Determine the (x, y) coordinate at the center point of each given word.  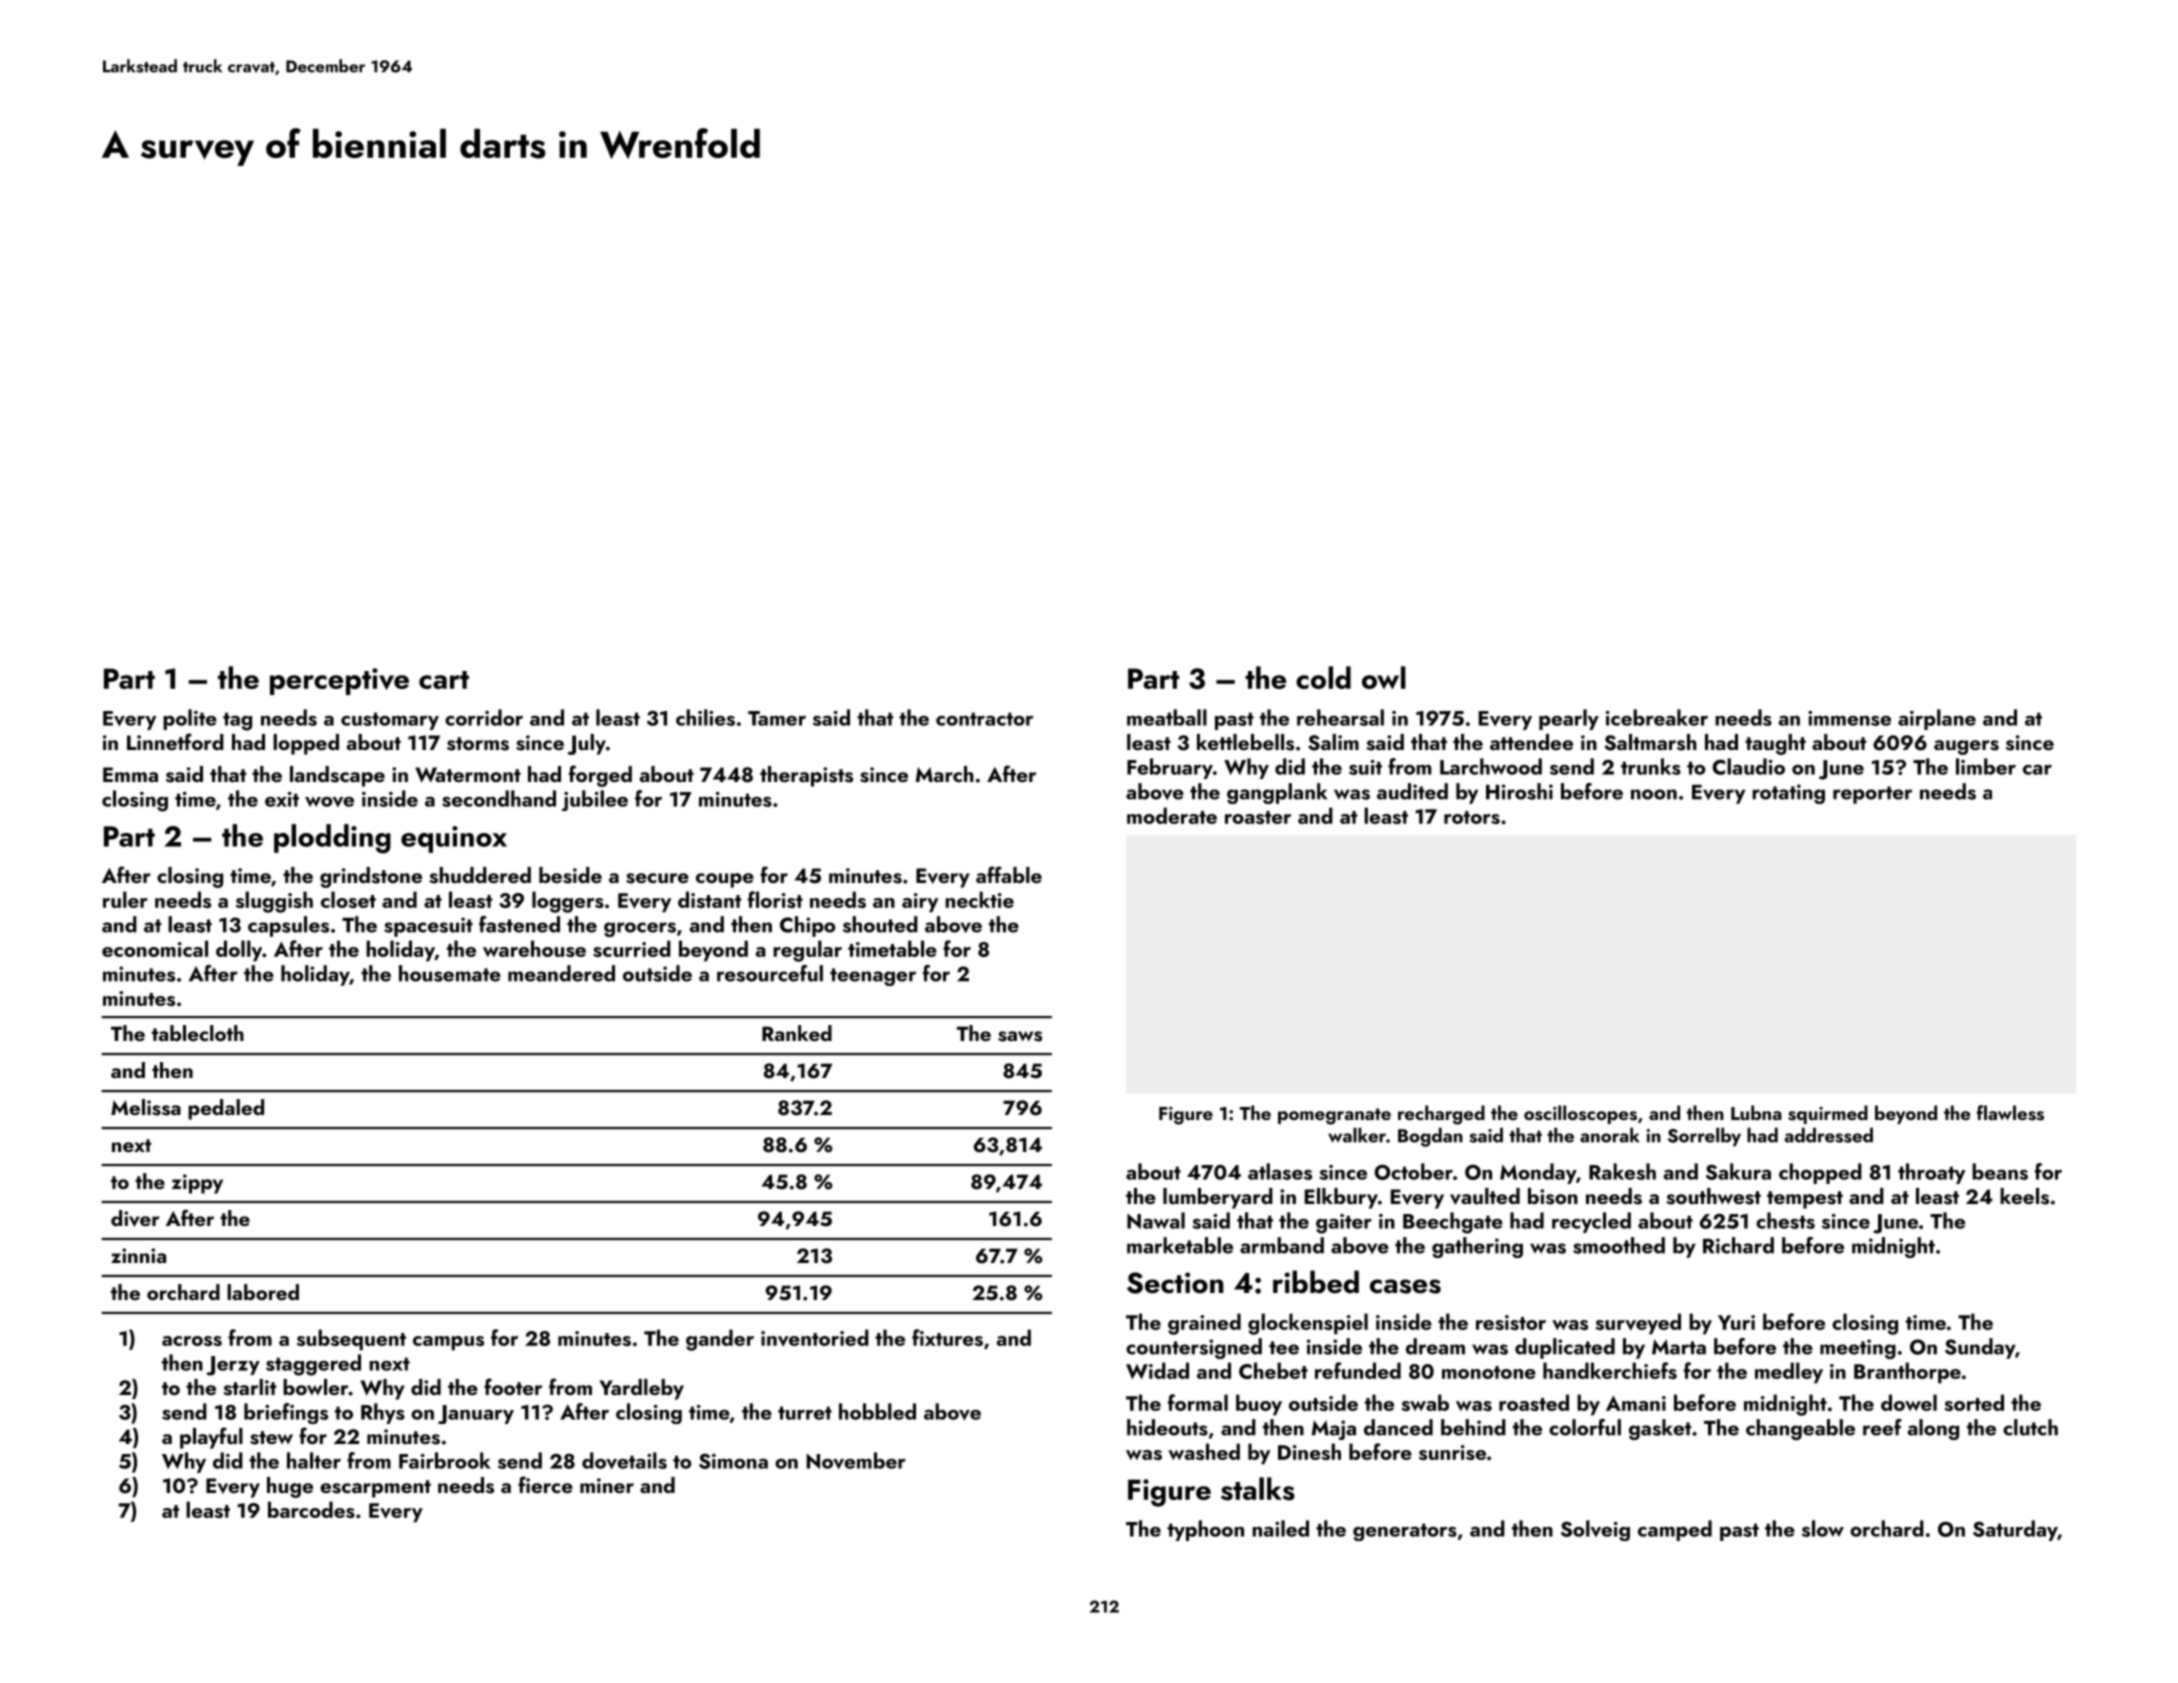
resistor (1511, 1322)
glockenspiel (1308, 1324)
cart (444, 680)
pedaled (226, 1109)
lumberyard (1218, 1198)
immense (1849, 718)
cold (1323, 677)
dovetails (624, 1460)
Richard (1738, 1245)
